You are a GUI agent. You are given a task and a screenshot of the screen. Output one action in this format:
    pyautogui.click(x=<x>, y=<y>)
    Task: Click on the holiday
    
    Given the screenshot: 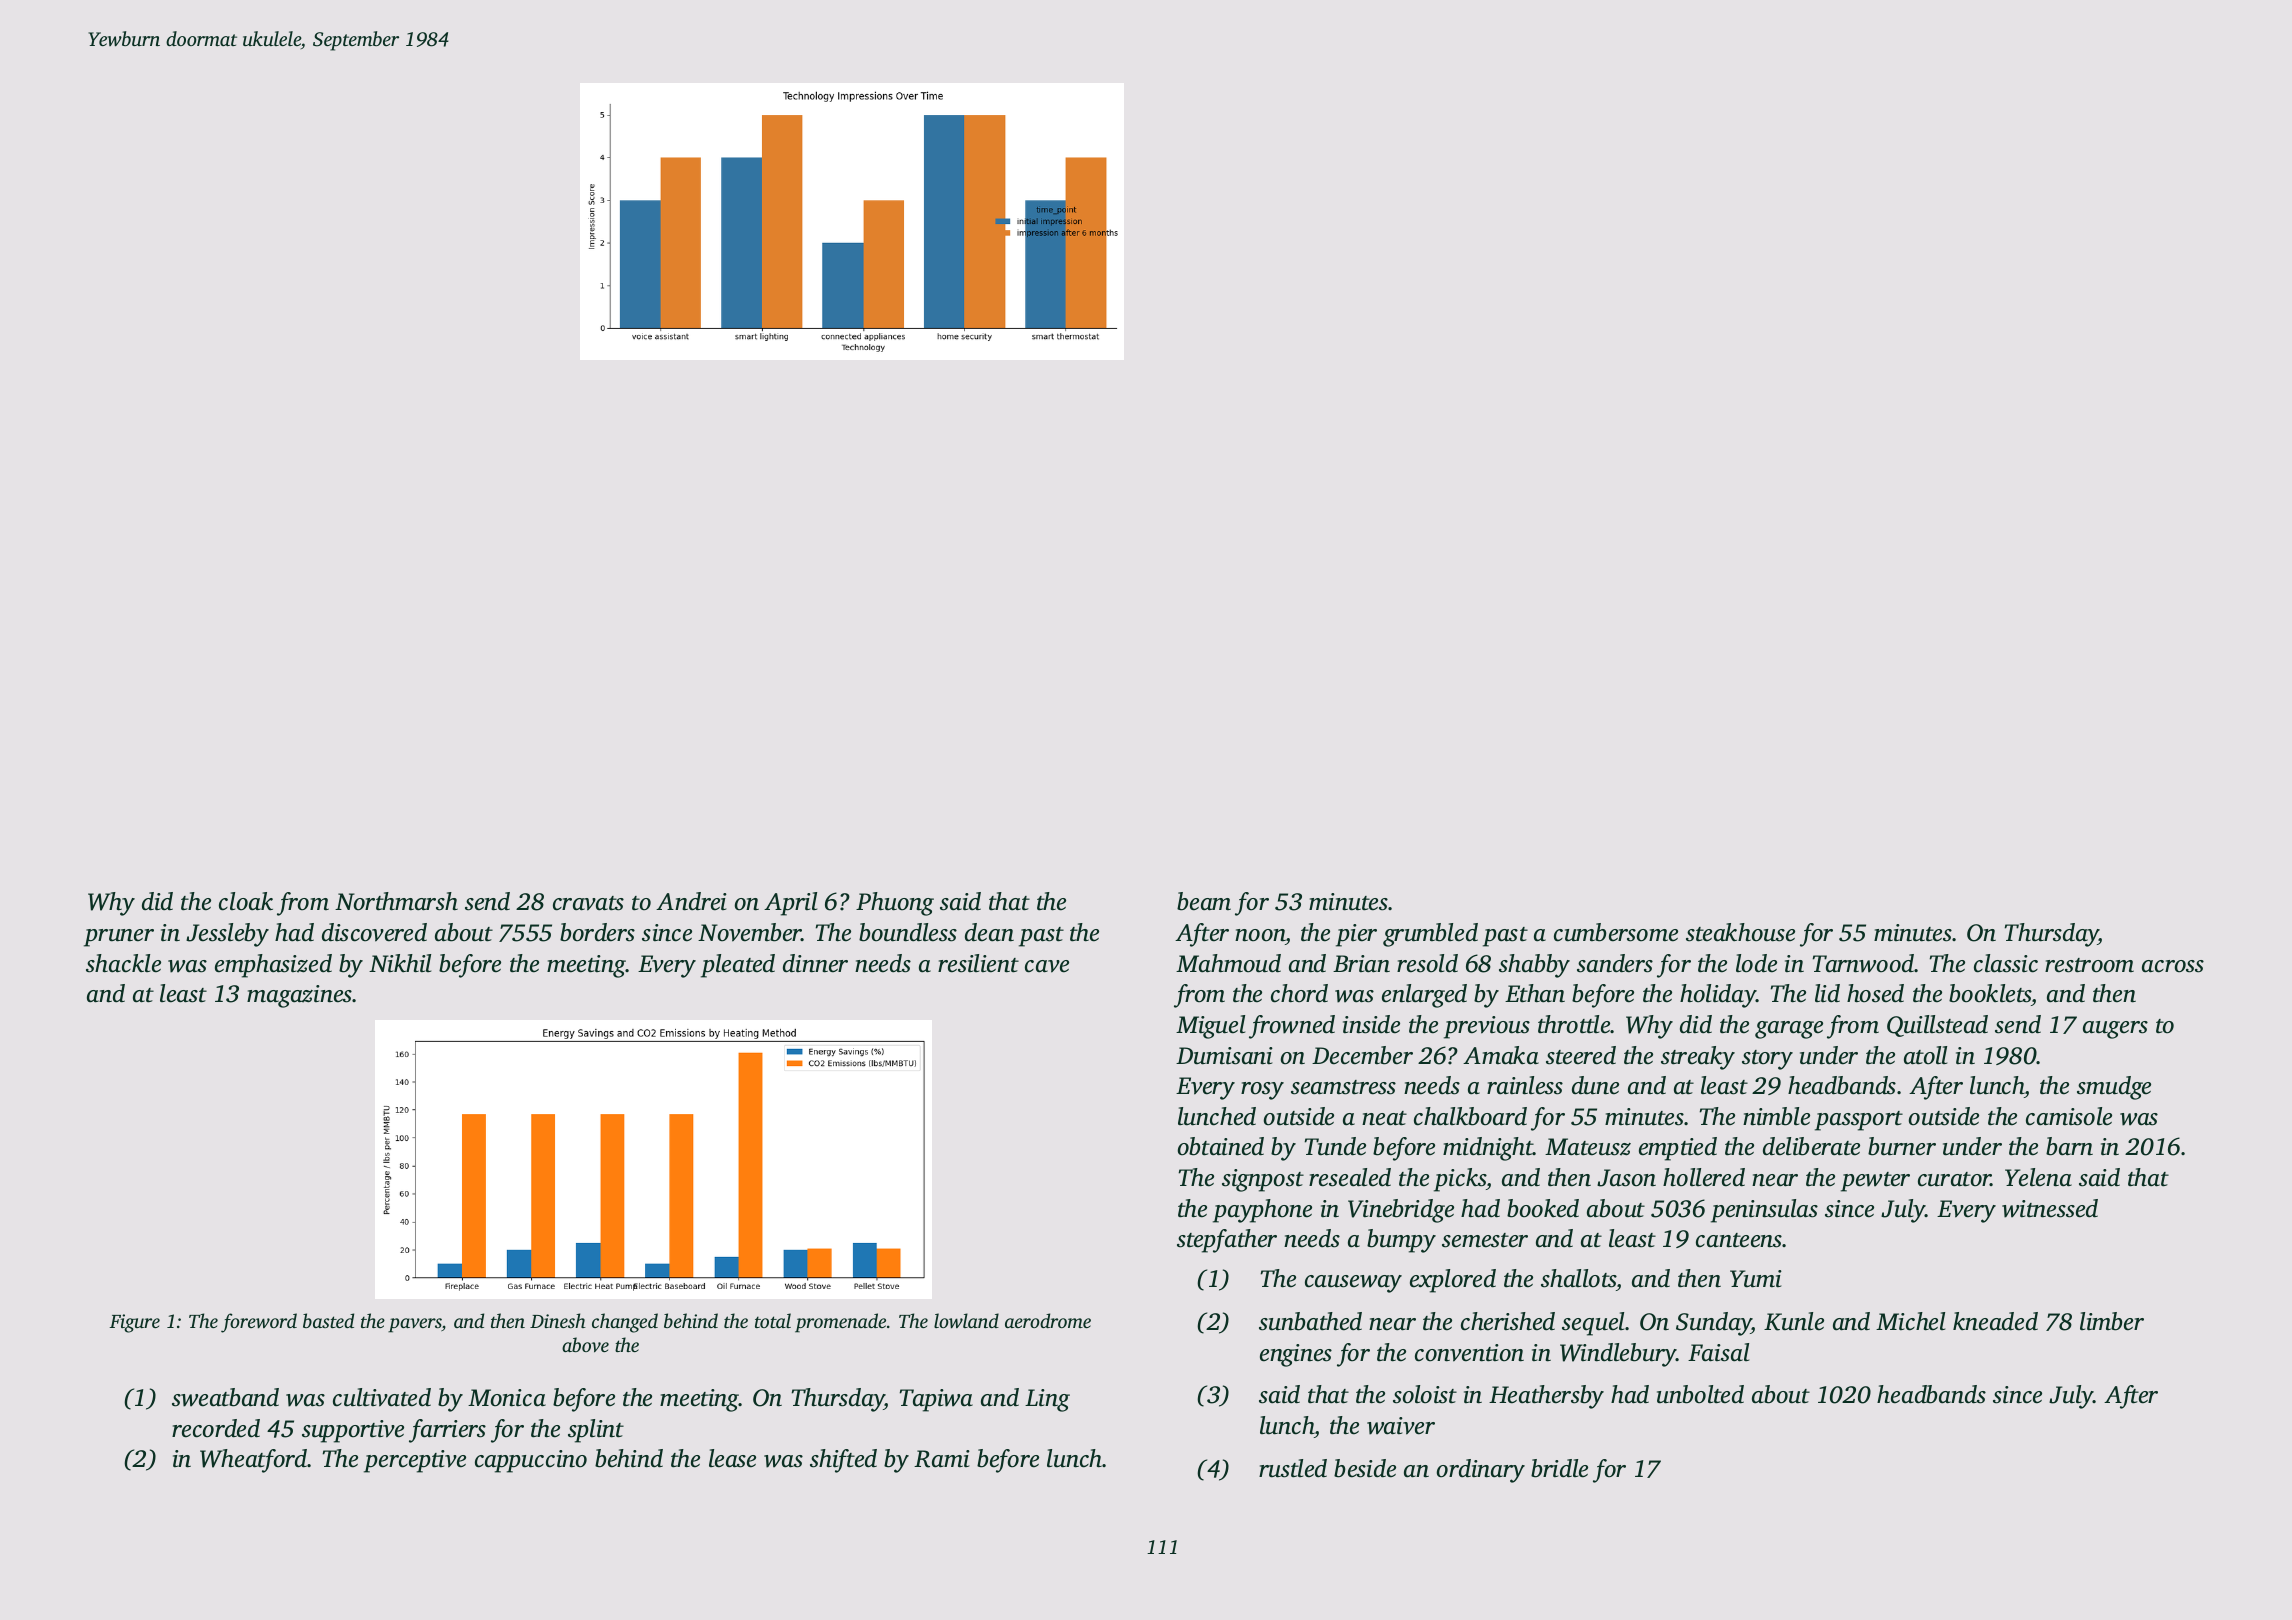 What is the action you would take?
    pyautogui.click(x=1718, y=996)
